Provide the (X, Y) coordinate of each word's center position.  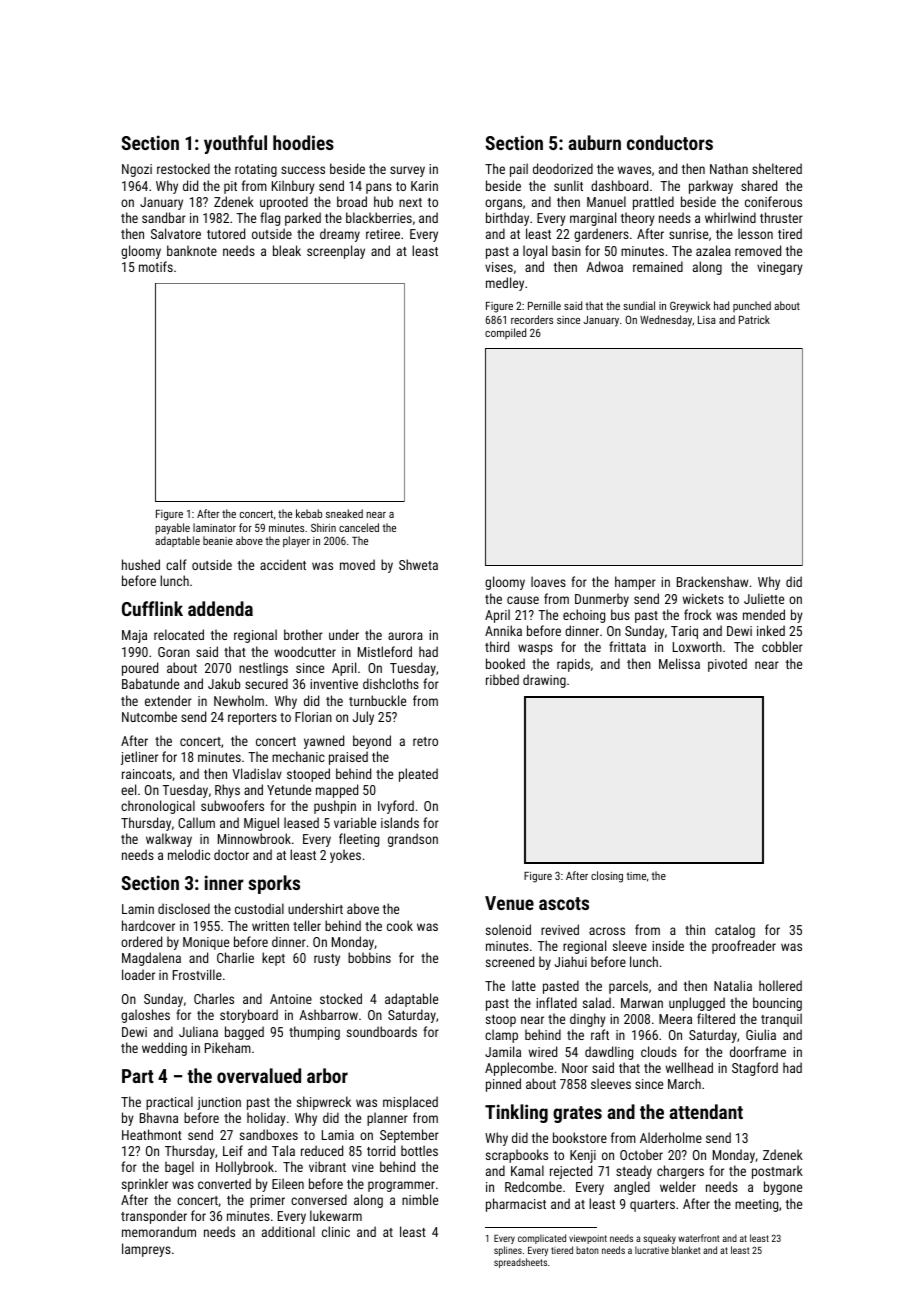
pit (230, 187)
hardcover (148, 925)
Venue (509, 903)
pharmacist (516, 1205)
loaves (548, 581)
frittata (627, 646)
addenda (220, 608)
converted (224, 1183)
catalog (735, 931)
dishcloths (391, 683)
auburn (594, 142)
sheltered (777, 168)
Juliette (764, 598)
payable (172, 529)
